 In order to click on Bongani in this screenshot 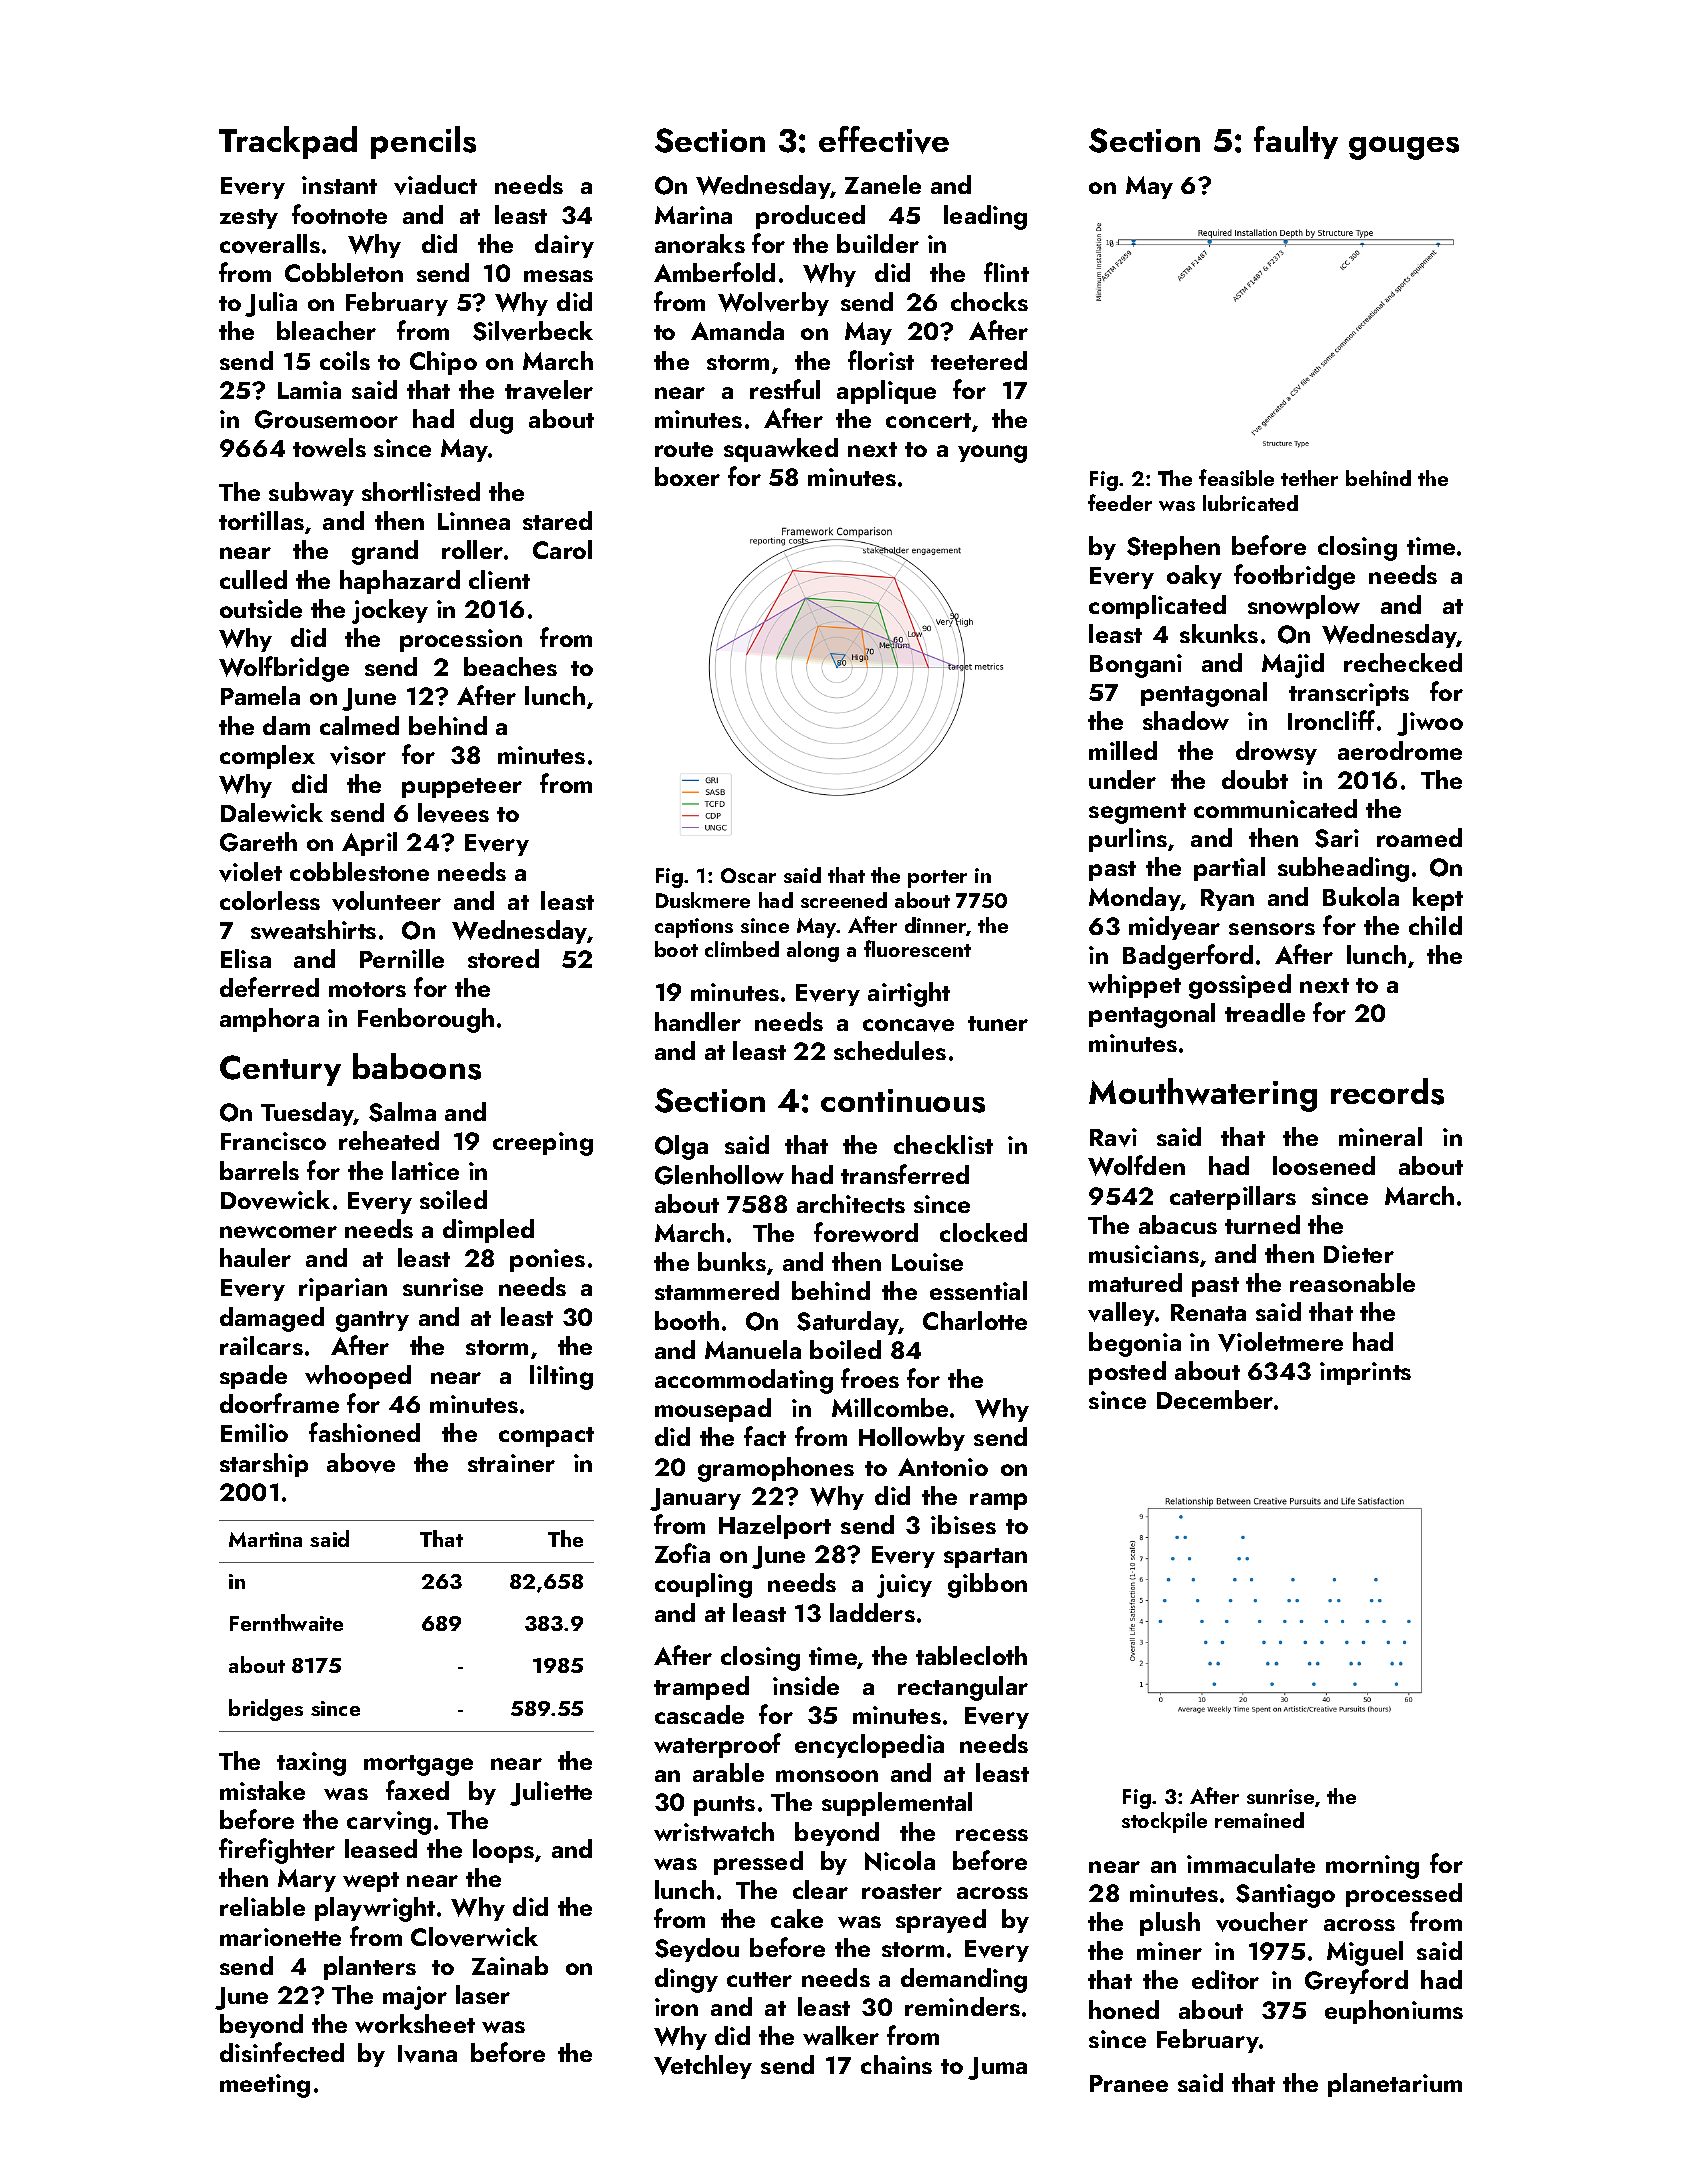, I will do `click(1136, 666)`.
